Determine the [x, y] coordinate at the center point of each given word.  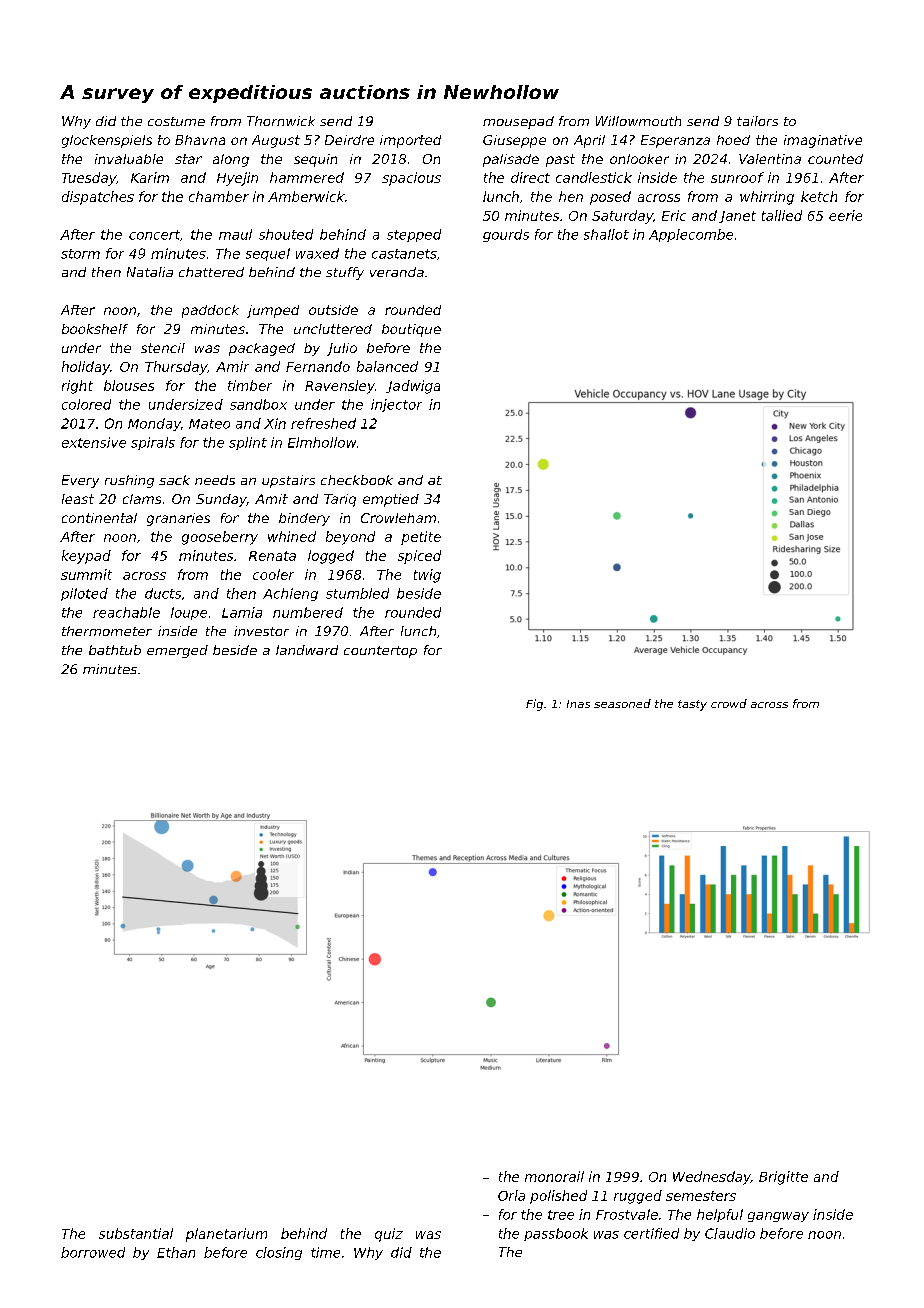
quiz [389, 1235]
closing [279, 1253]
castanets [404, 254]
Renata [272, 556]
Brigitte [783, 1178]
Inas [578, 704]
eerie [845, 215]
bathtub [115, 650]
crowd [729, 703]
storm [80, 254]
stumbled [357, 593]
